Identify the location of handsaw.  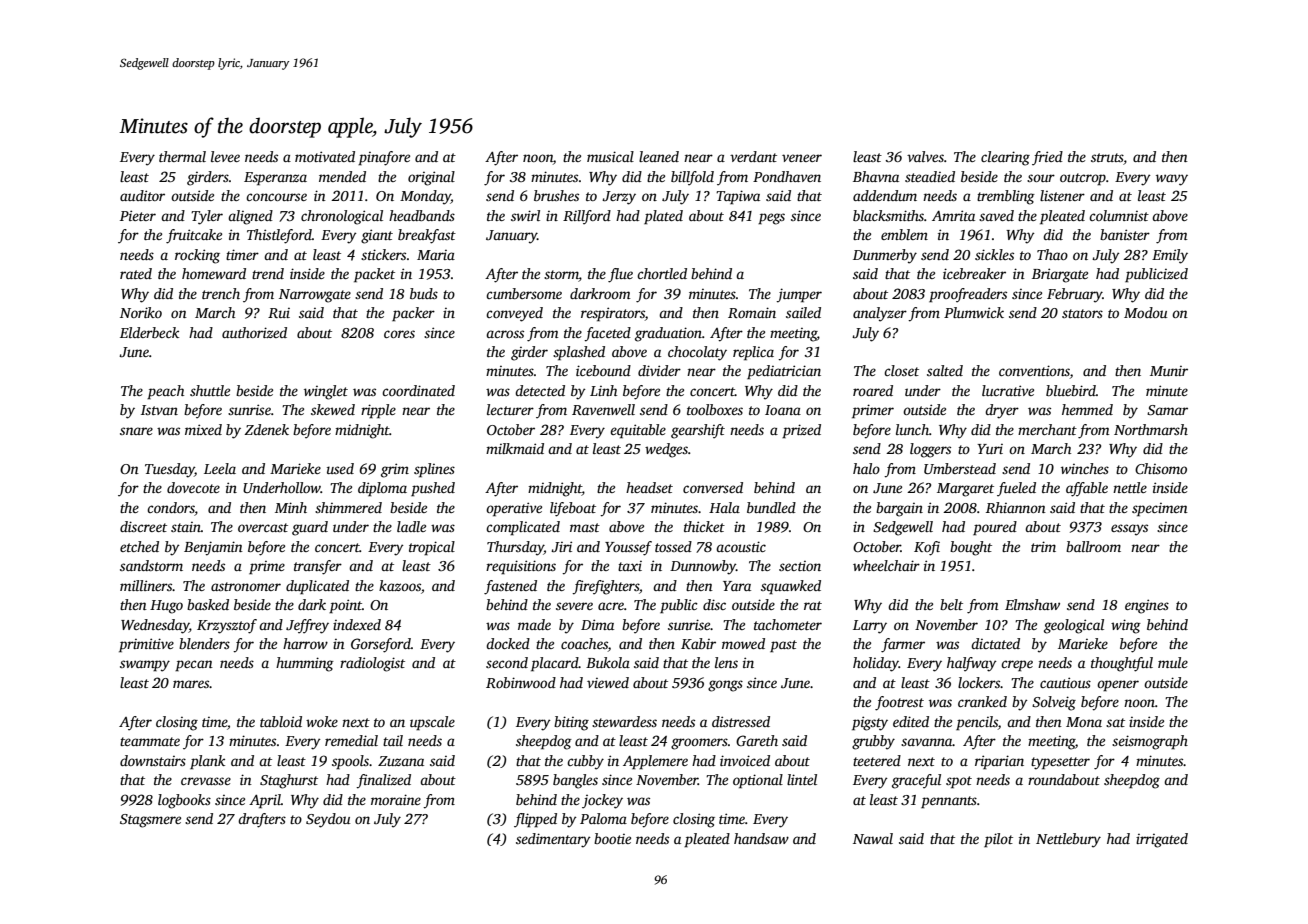
(761, 838).
